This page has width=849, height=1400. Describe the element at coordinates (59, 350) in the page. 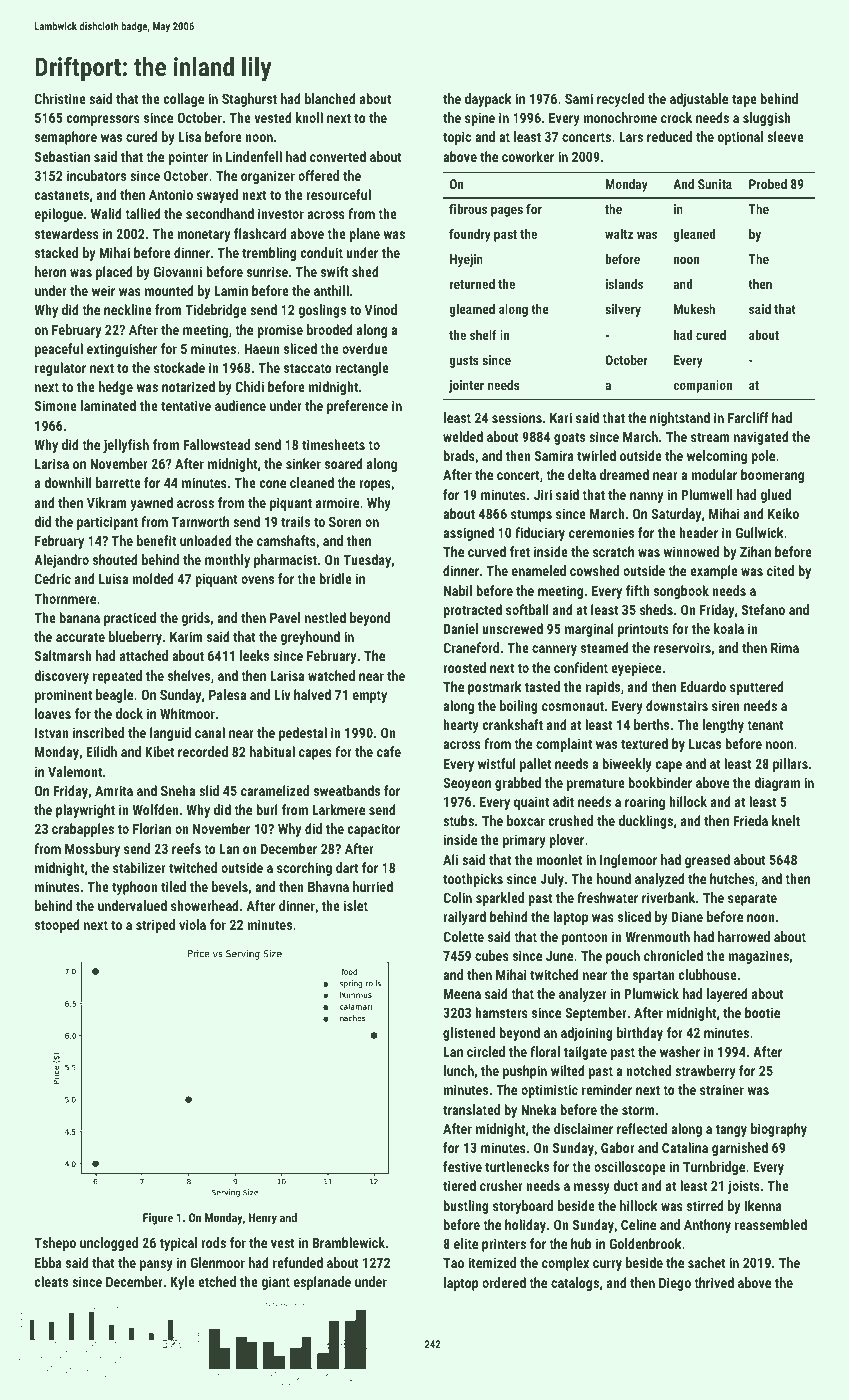

I see `peaceful` at that location.
